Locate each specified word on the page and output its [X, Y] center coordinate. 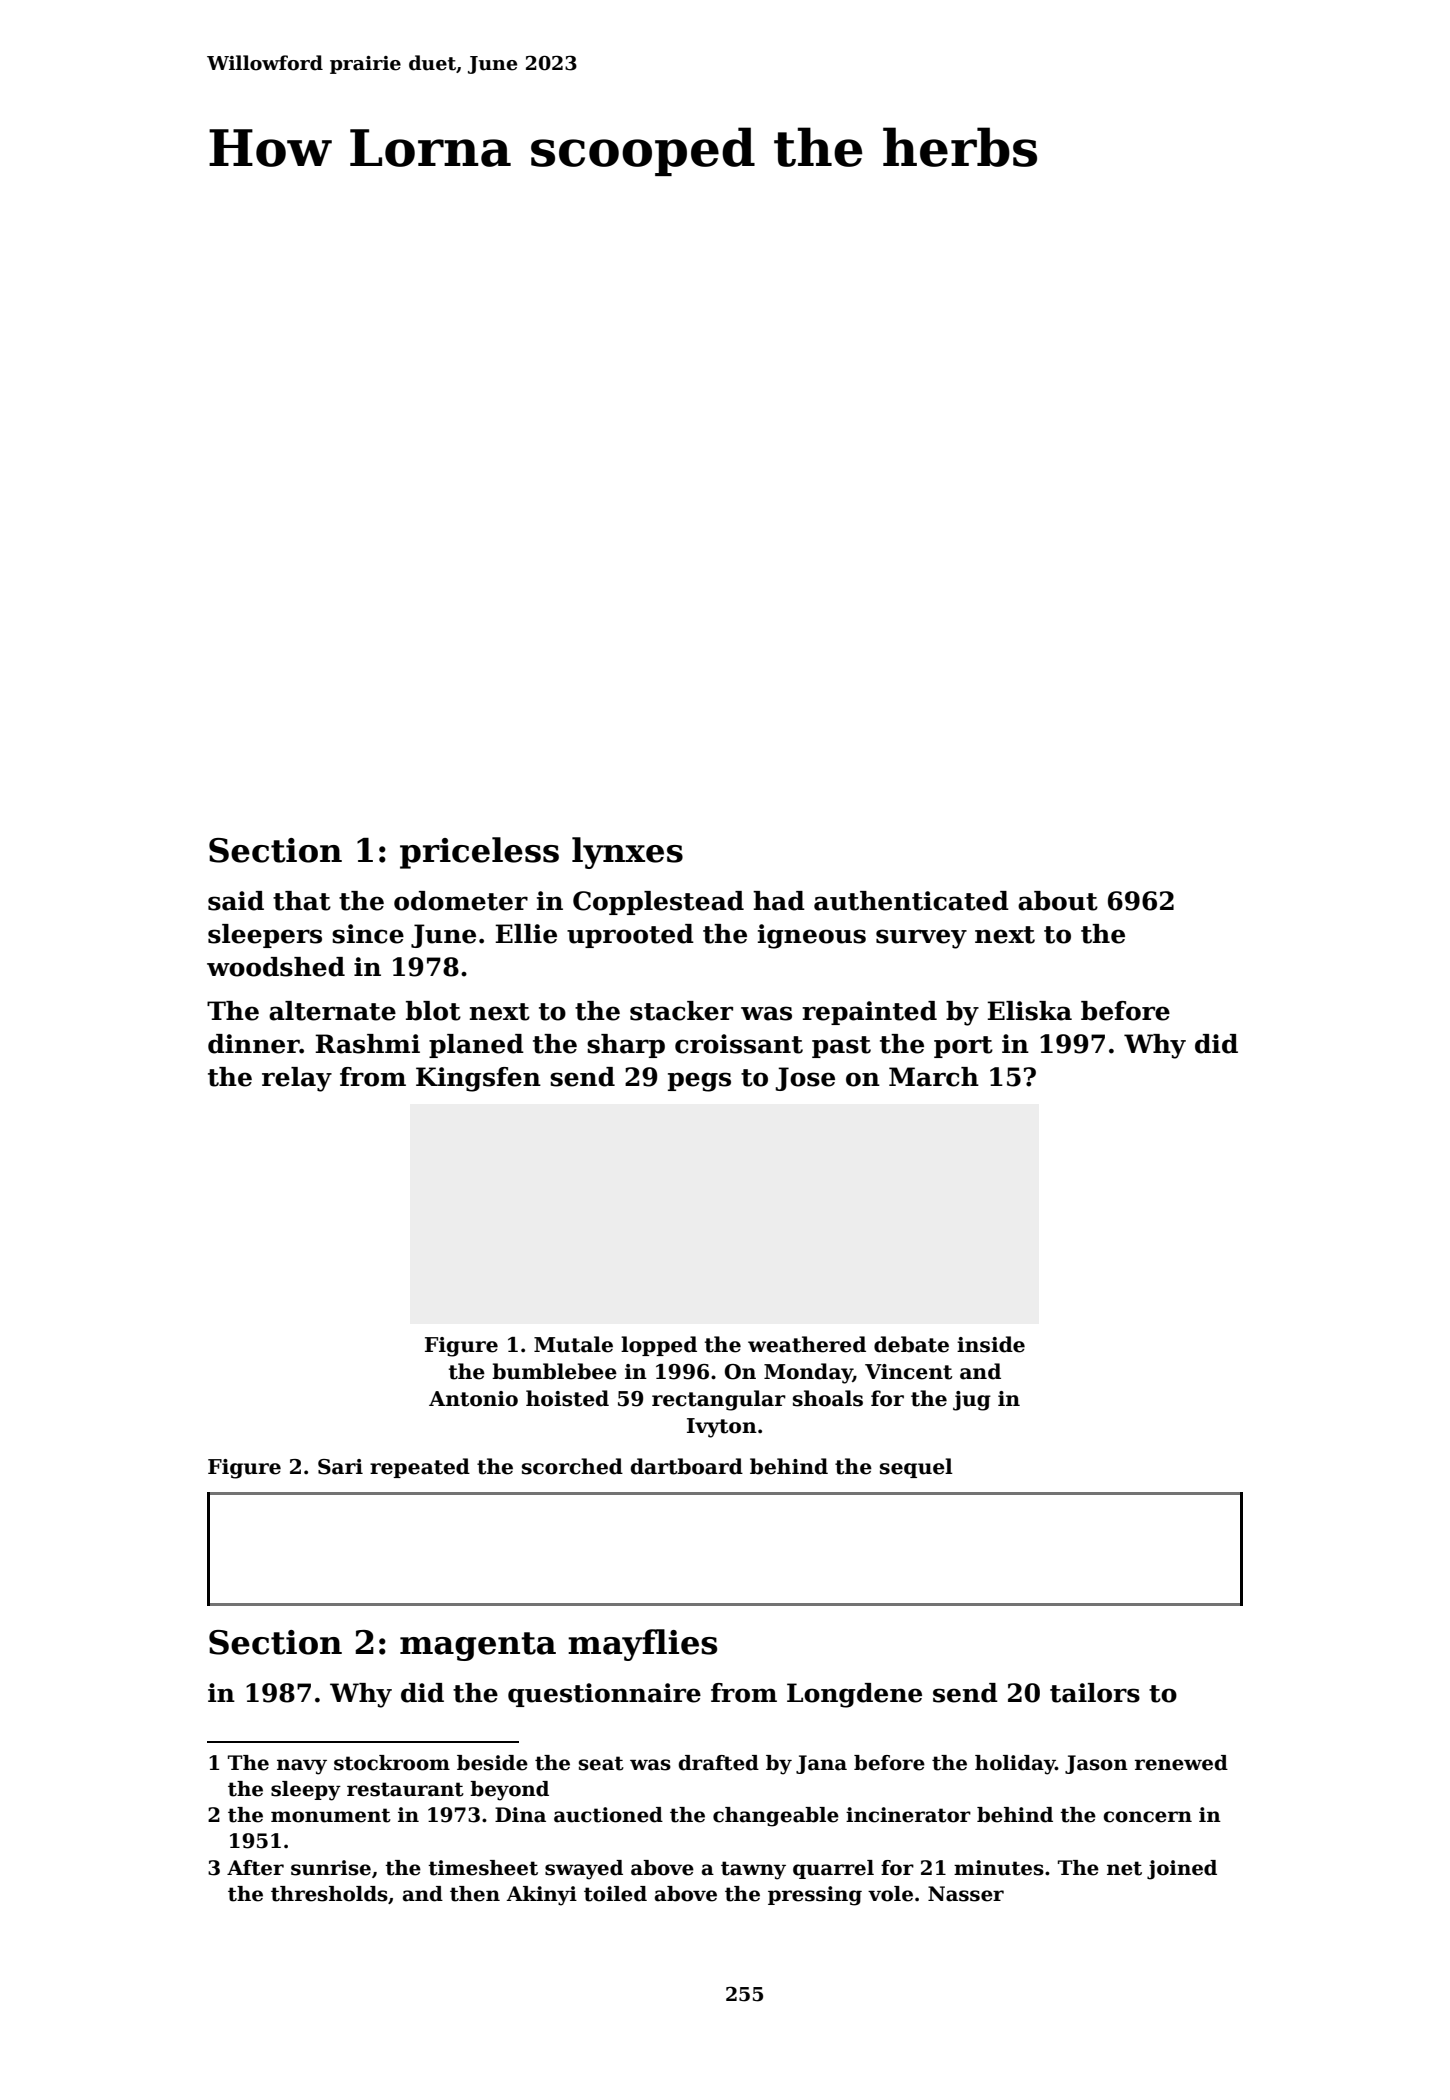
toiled [615, 1894]
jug [972, 1401]
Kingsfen [478, 1079]
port [963, 1047]
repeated [420, 1468]
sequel [916, 1468]
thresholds [329, 1894]
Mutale [573, 1344]
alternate [332, 1011]
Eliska [1029, 1011]
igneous [812, 936]
